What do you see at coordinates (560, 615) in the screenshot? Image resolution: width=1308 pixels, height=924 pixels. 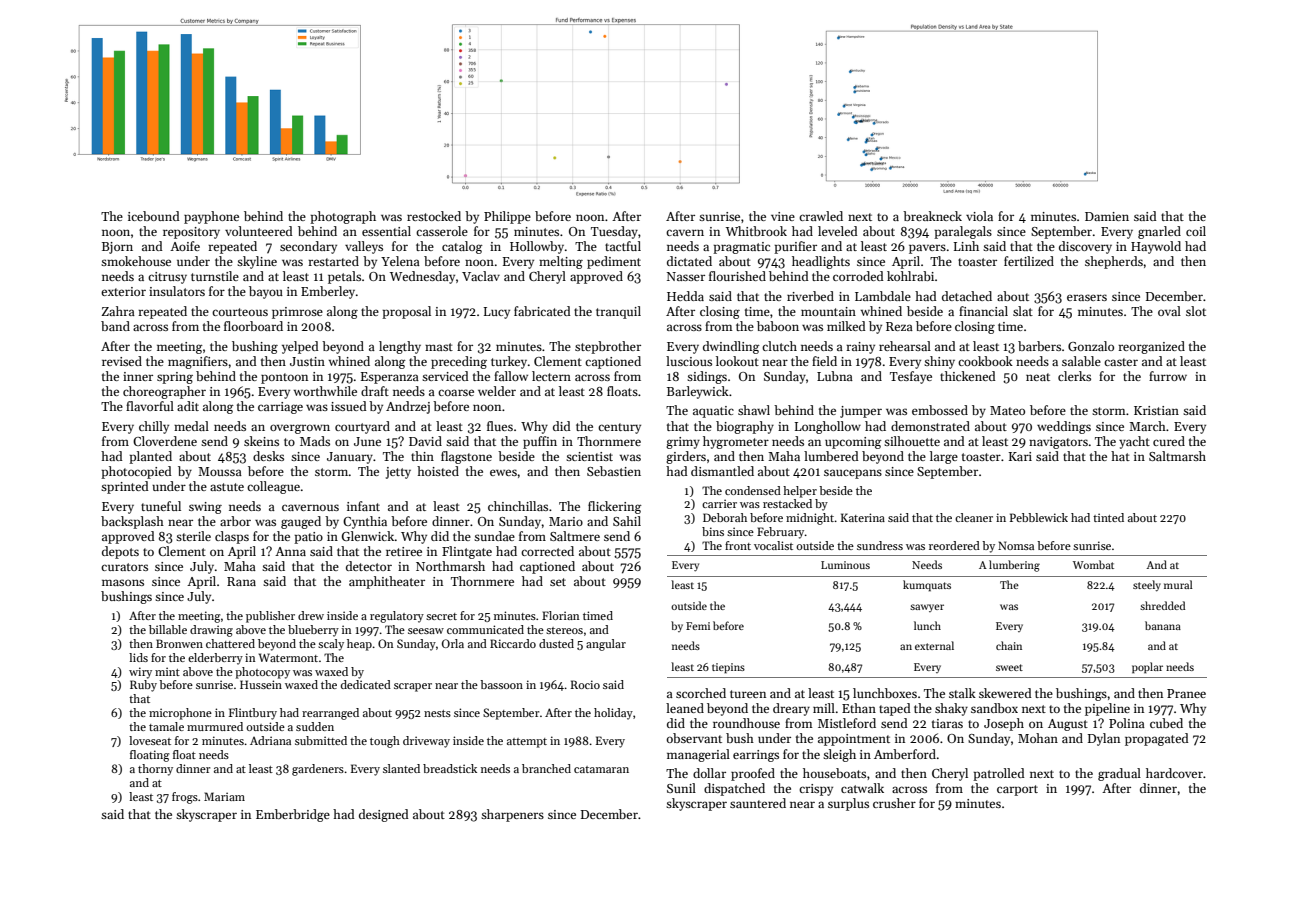 I see `Florian` at bounding box center [560, 615].
